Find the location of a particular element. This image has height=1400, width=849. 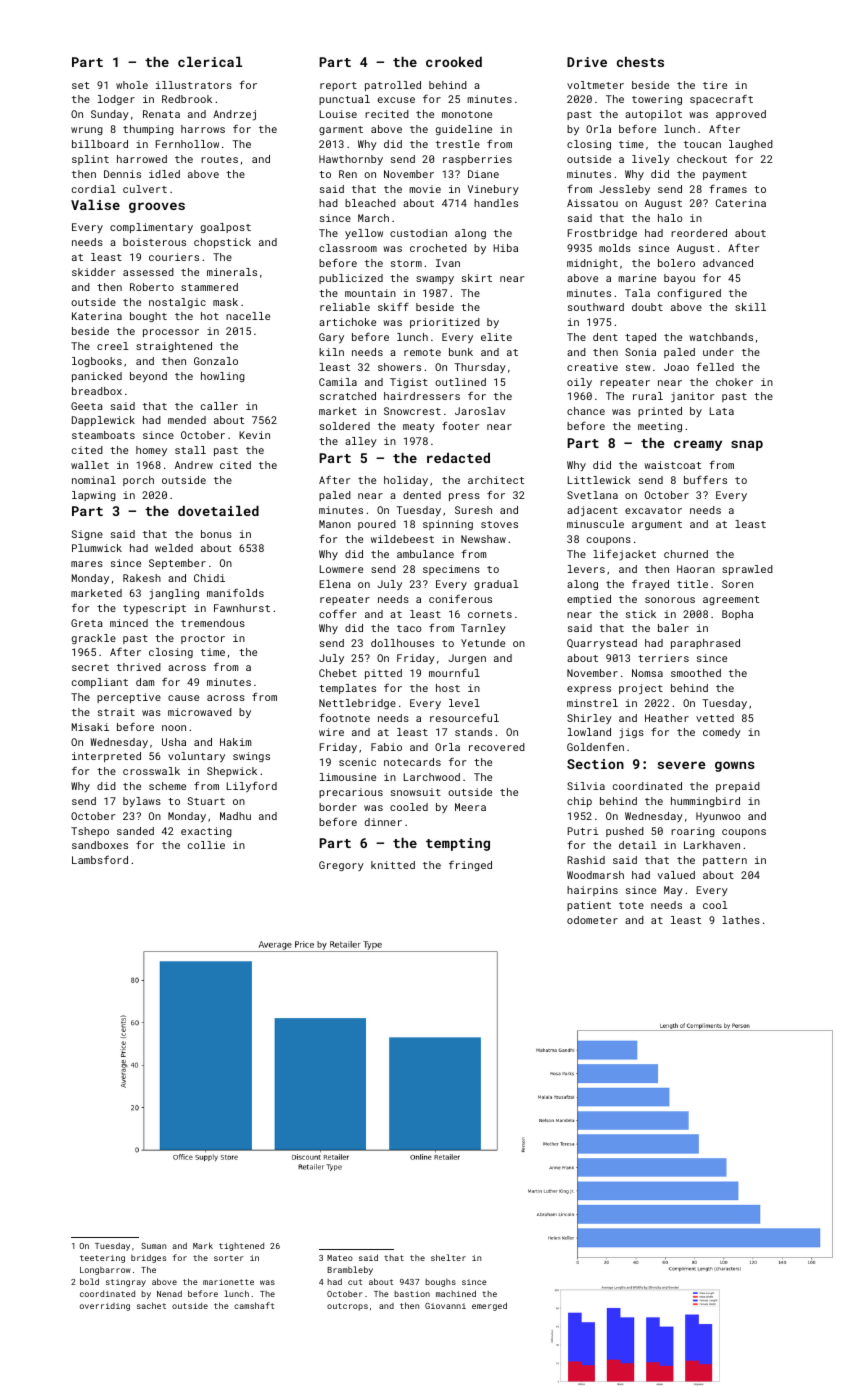

bylaws is located at coordinates (142, 802).
